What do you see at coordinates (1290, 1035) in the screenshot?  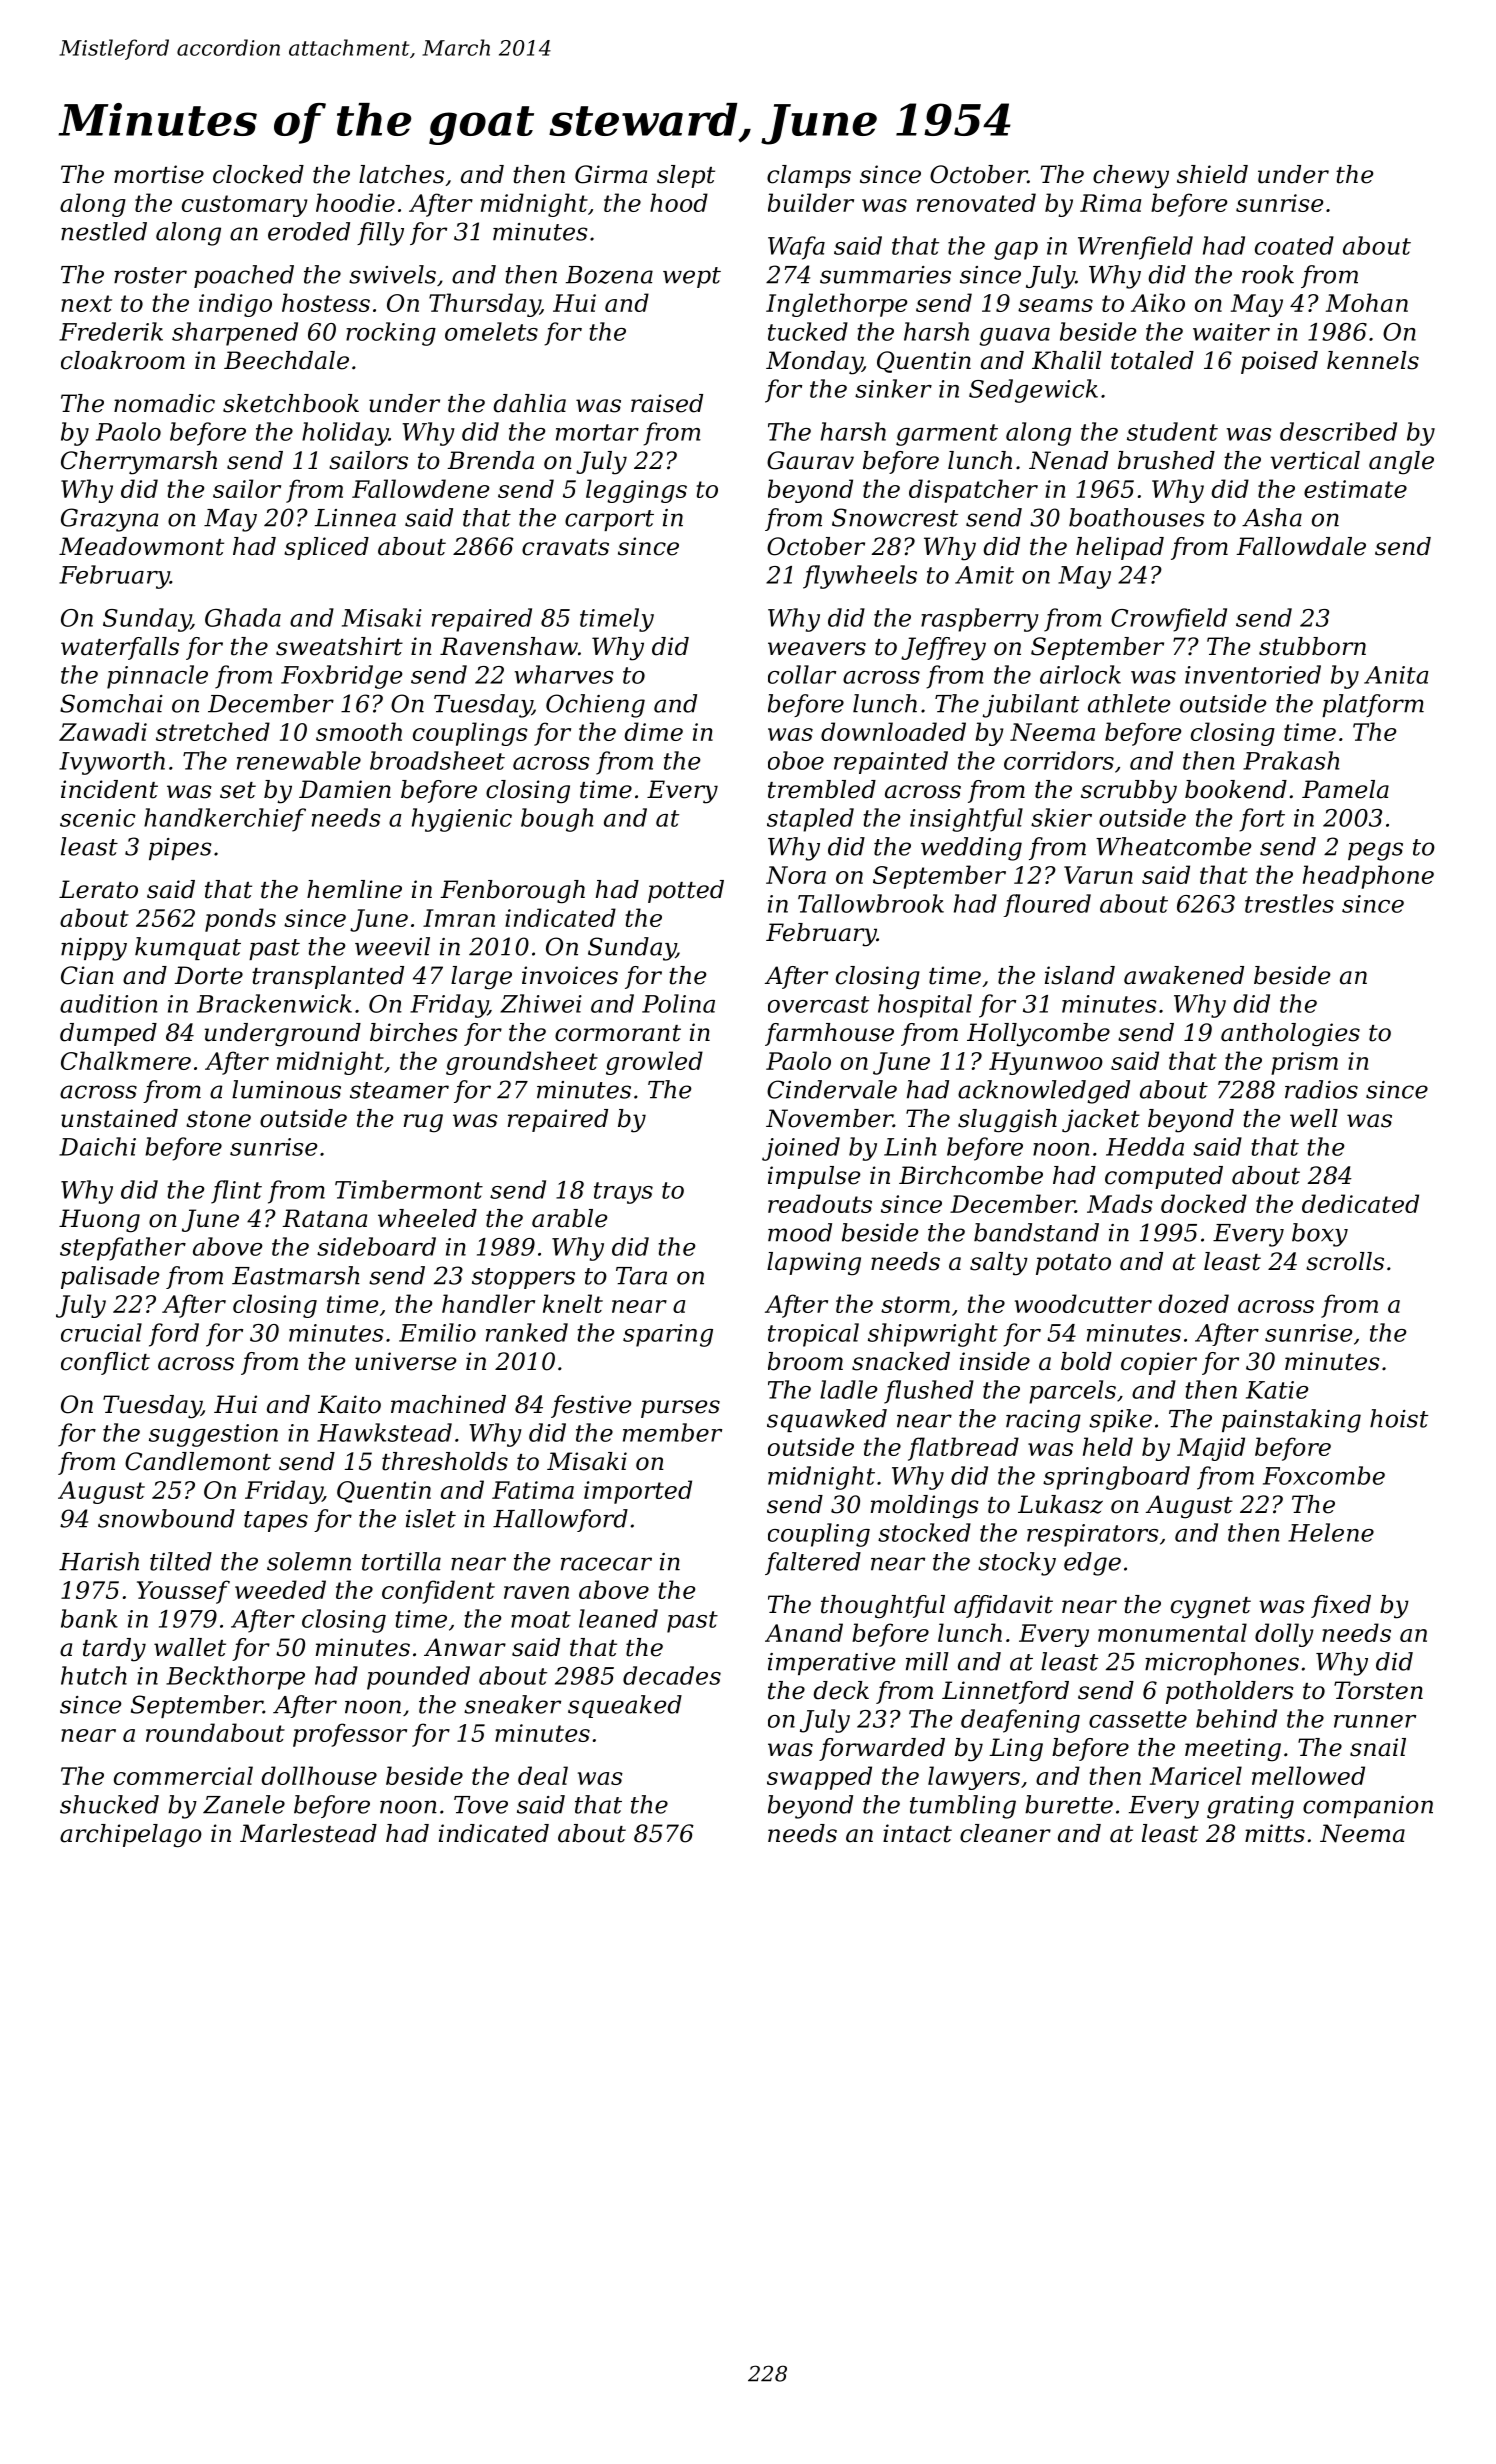 I see `anthologies` at bounding box center [1290, 1035].
